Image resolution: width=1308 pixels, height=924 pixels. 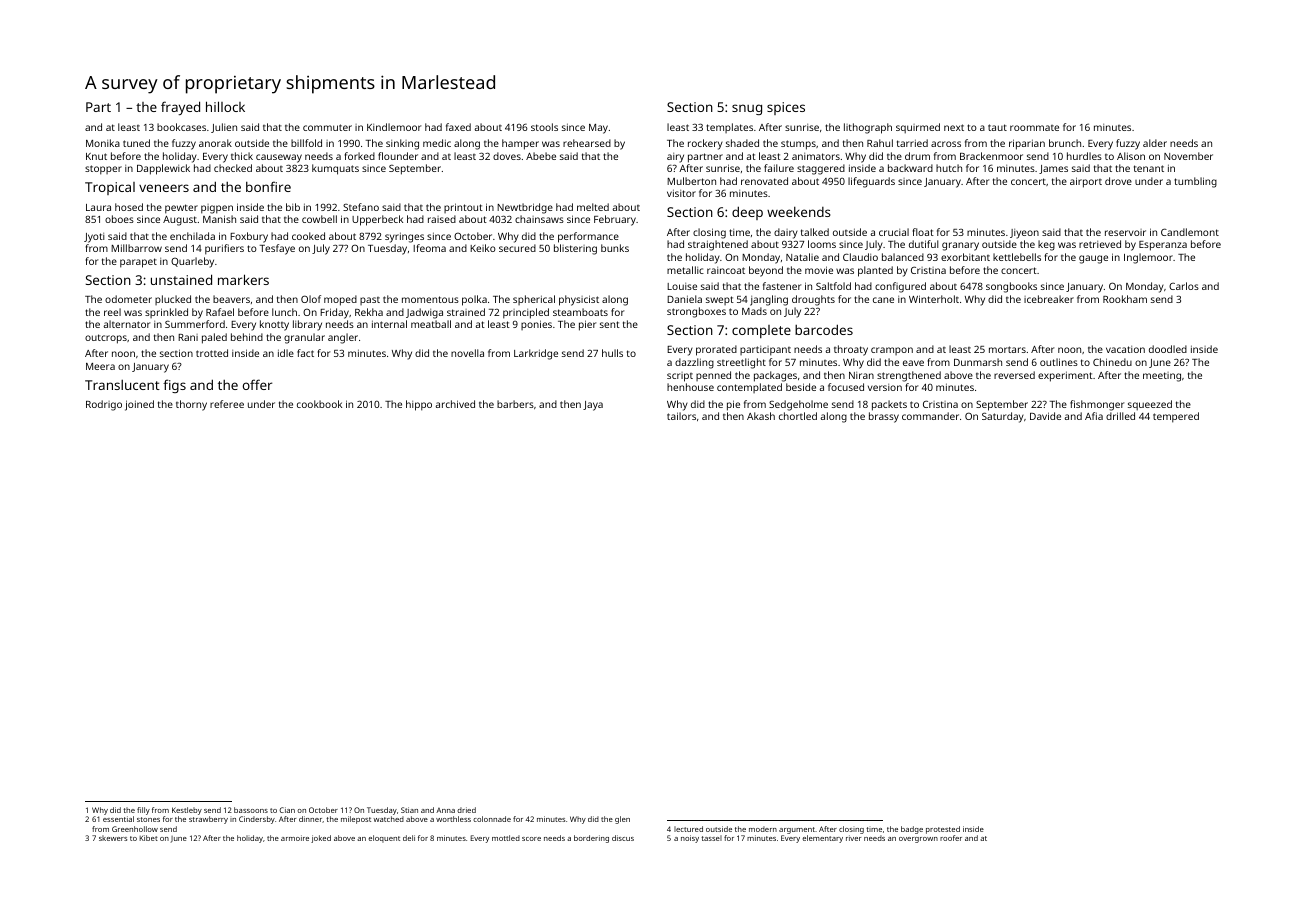 What do you see at coordinates (622, 820) in the screenshot?
I see `glen` at bounding box center [622, 820].
